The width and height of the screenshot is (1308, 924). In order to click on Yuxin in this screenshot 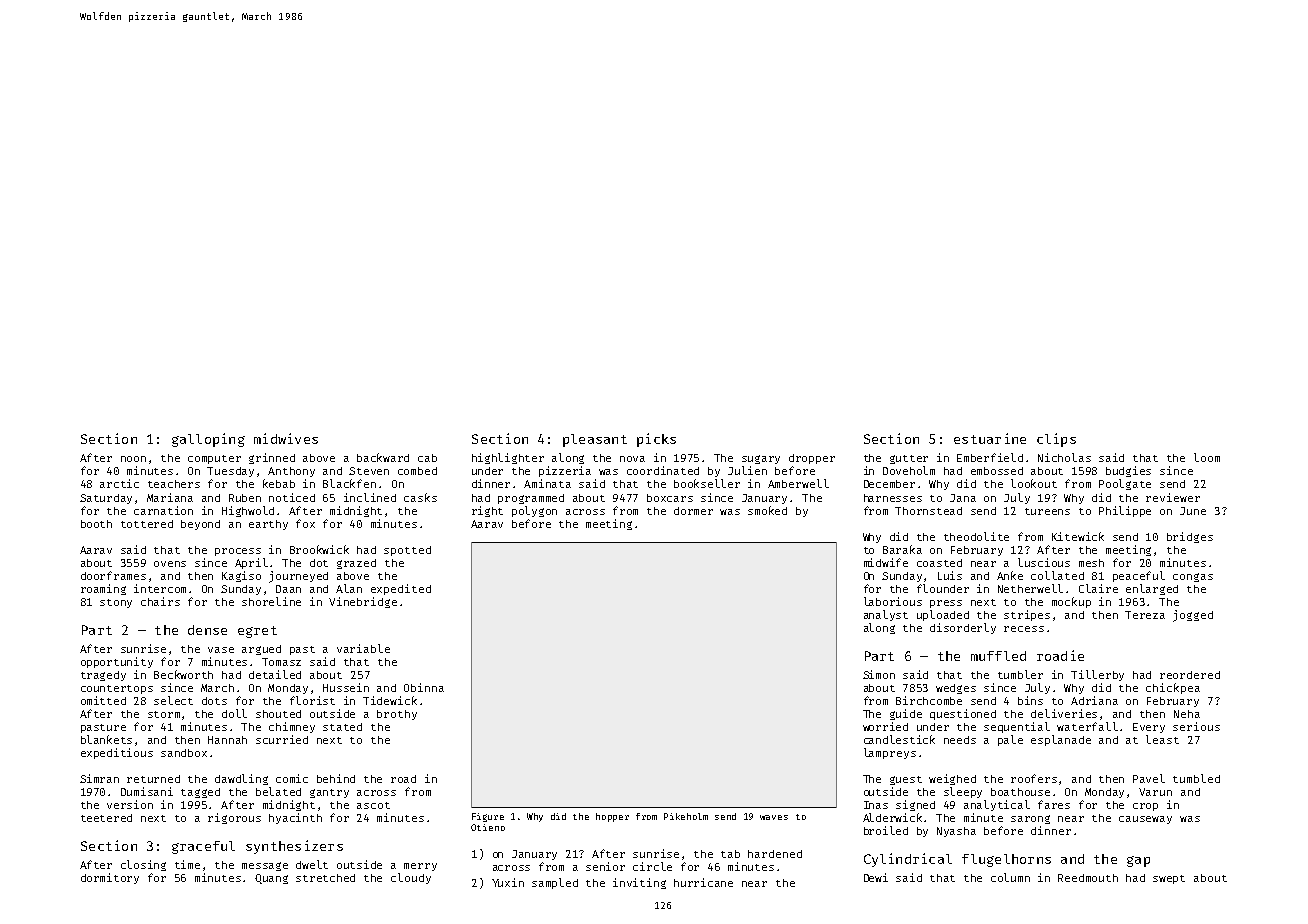, I will do `click(508, 882)`.
